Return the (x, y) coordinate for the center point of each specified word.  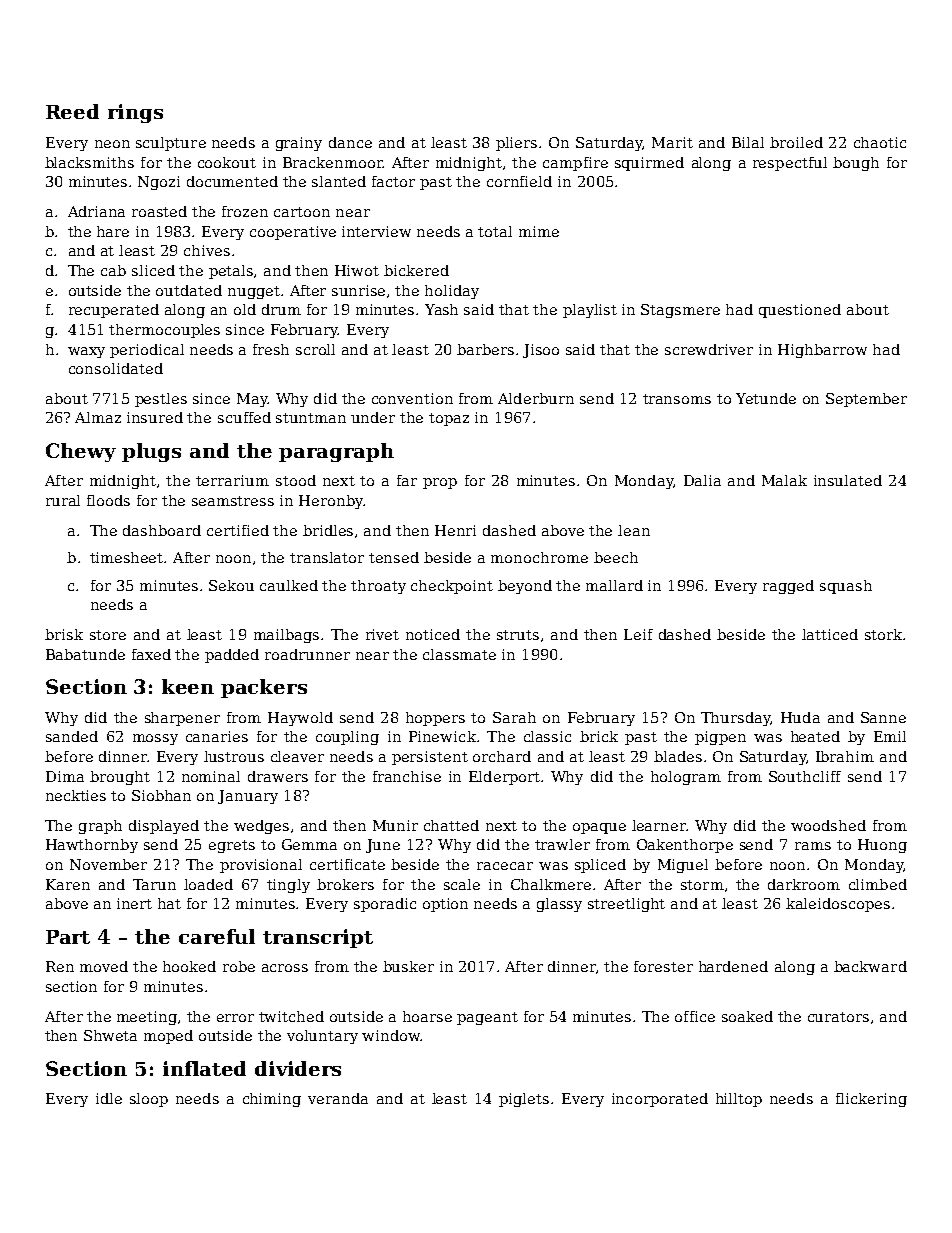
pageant (487, 1018)
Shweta (110, 1035)
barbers (485, 349)
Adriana (96, 211)
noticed (433, 634)
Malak (784, 480)
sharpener (182, 719)
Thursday (736, 719)
